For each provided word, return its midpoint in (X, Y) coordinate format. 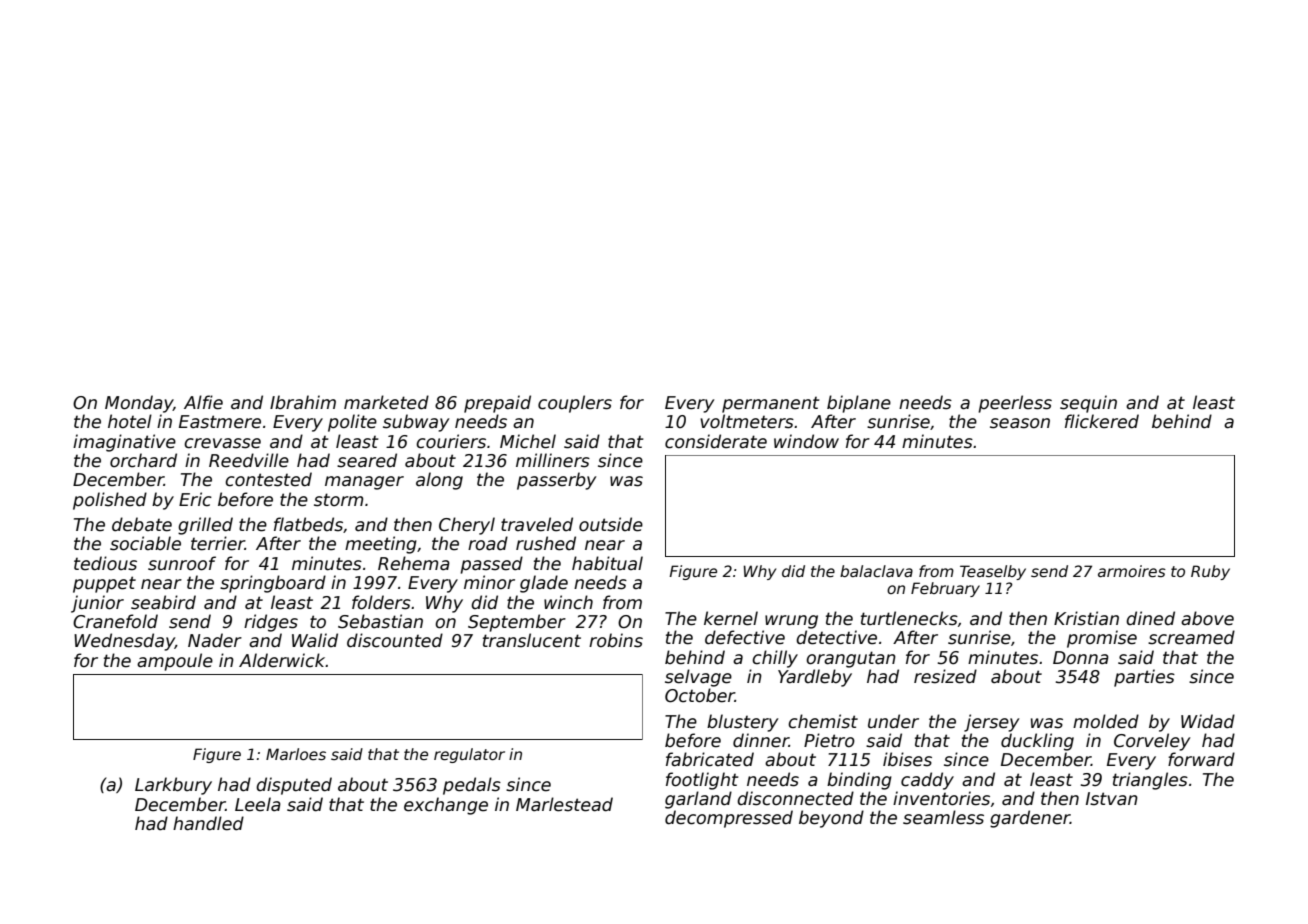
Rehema (414, 563)
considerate (716, 441)
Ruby (1210, 572)
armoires (1132, 571)
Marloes (296, 754)
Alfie (203, 402)
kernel (731, 618)
